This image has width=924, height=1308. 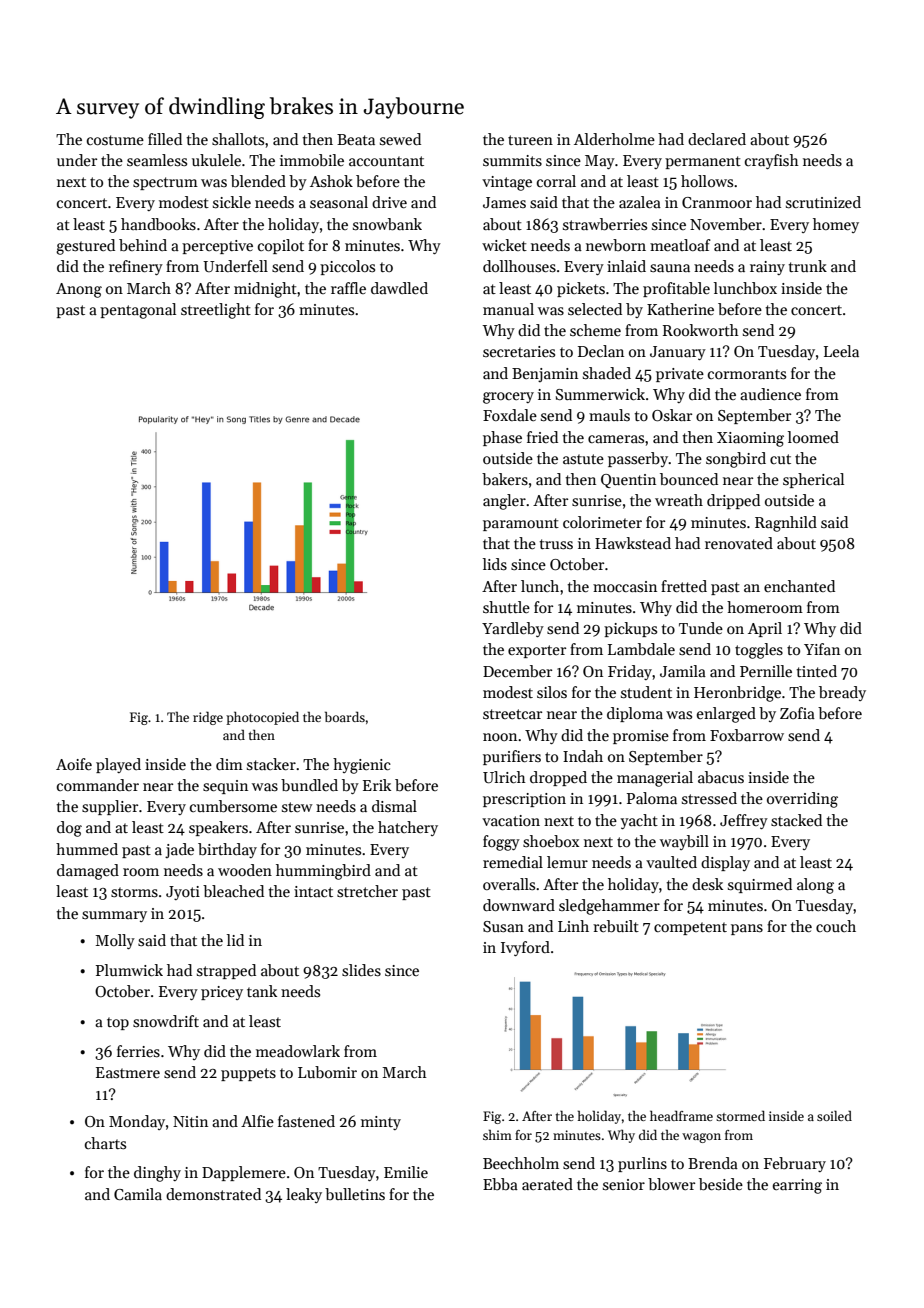 I want to click on gestured, so click(x=85, y=247).
